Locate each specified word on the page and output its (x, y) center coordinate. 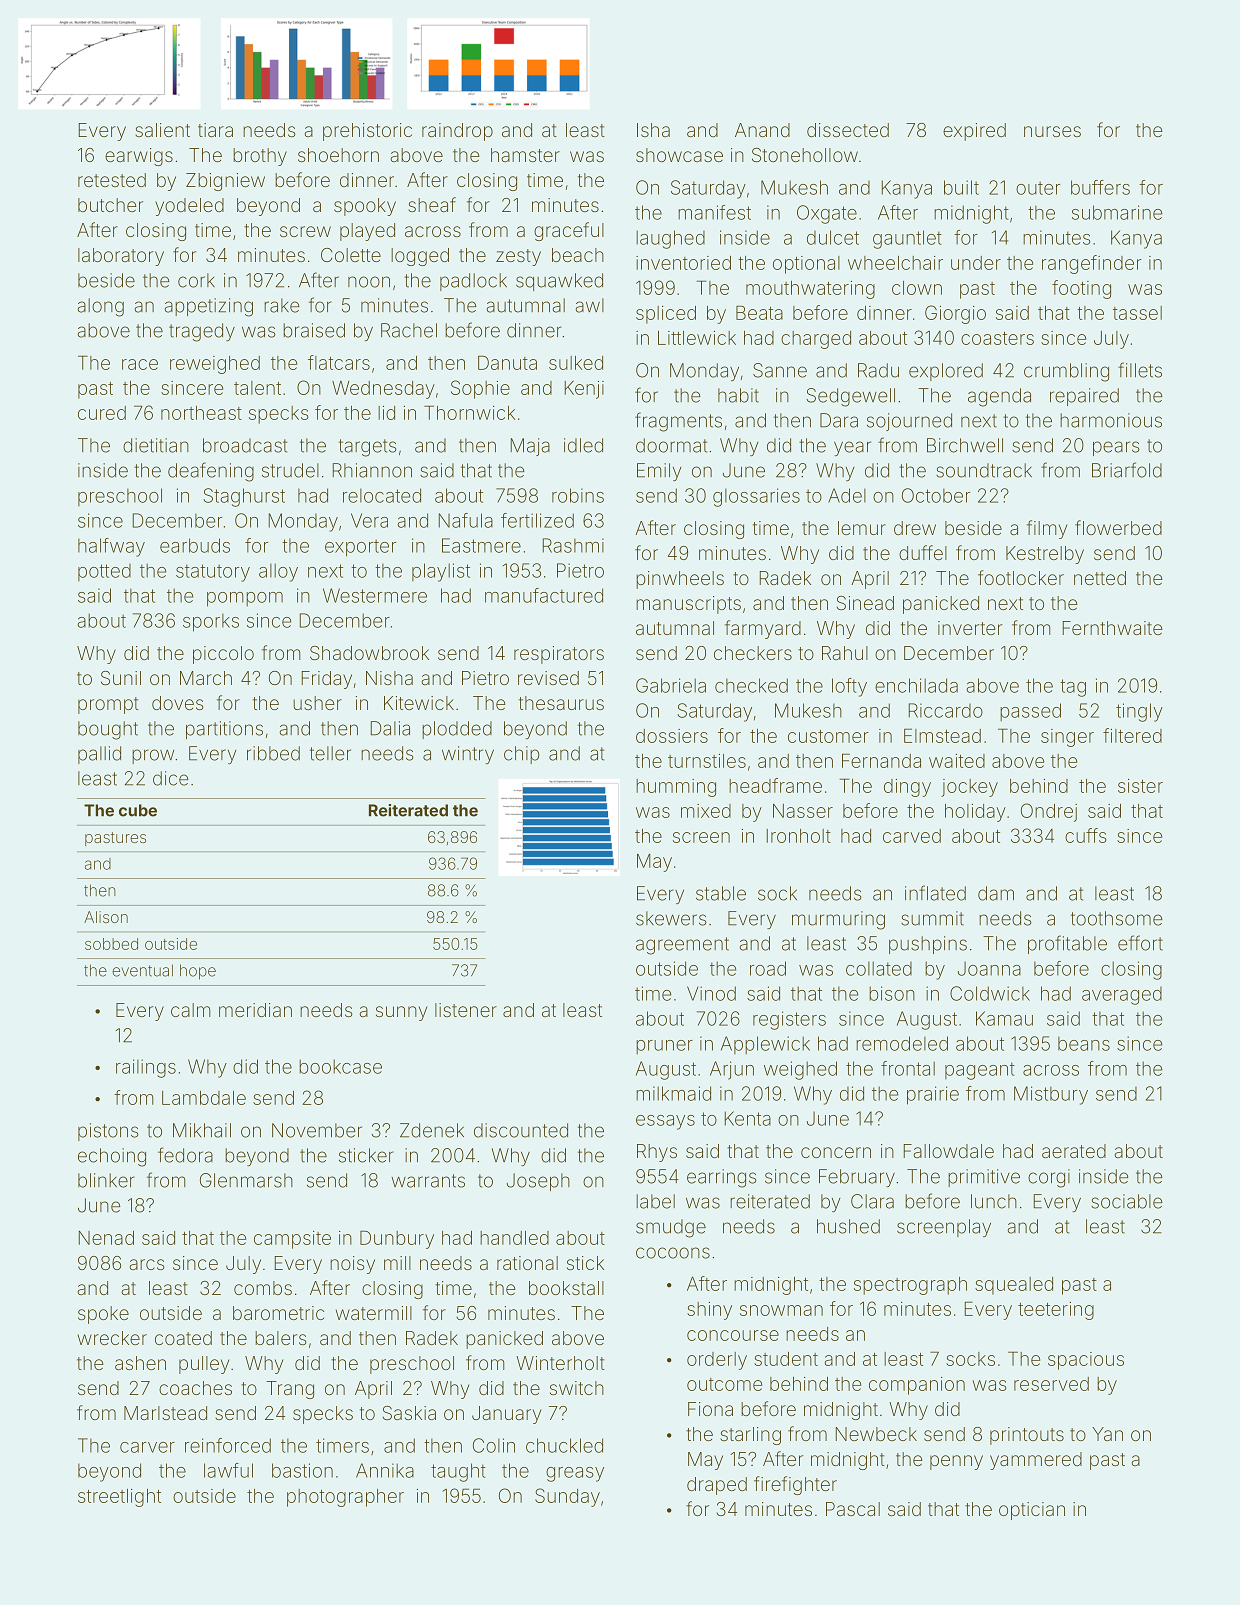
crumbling (1066, 372)
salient (162, 130)
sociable (1127, 1201)
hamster (525, 155)
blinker (106, 1180)
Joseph (538, 1182)
